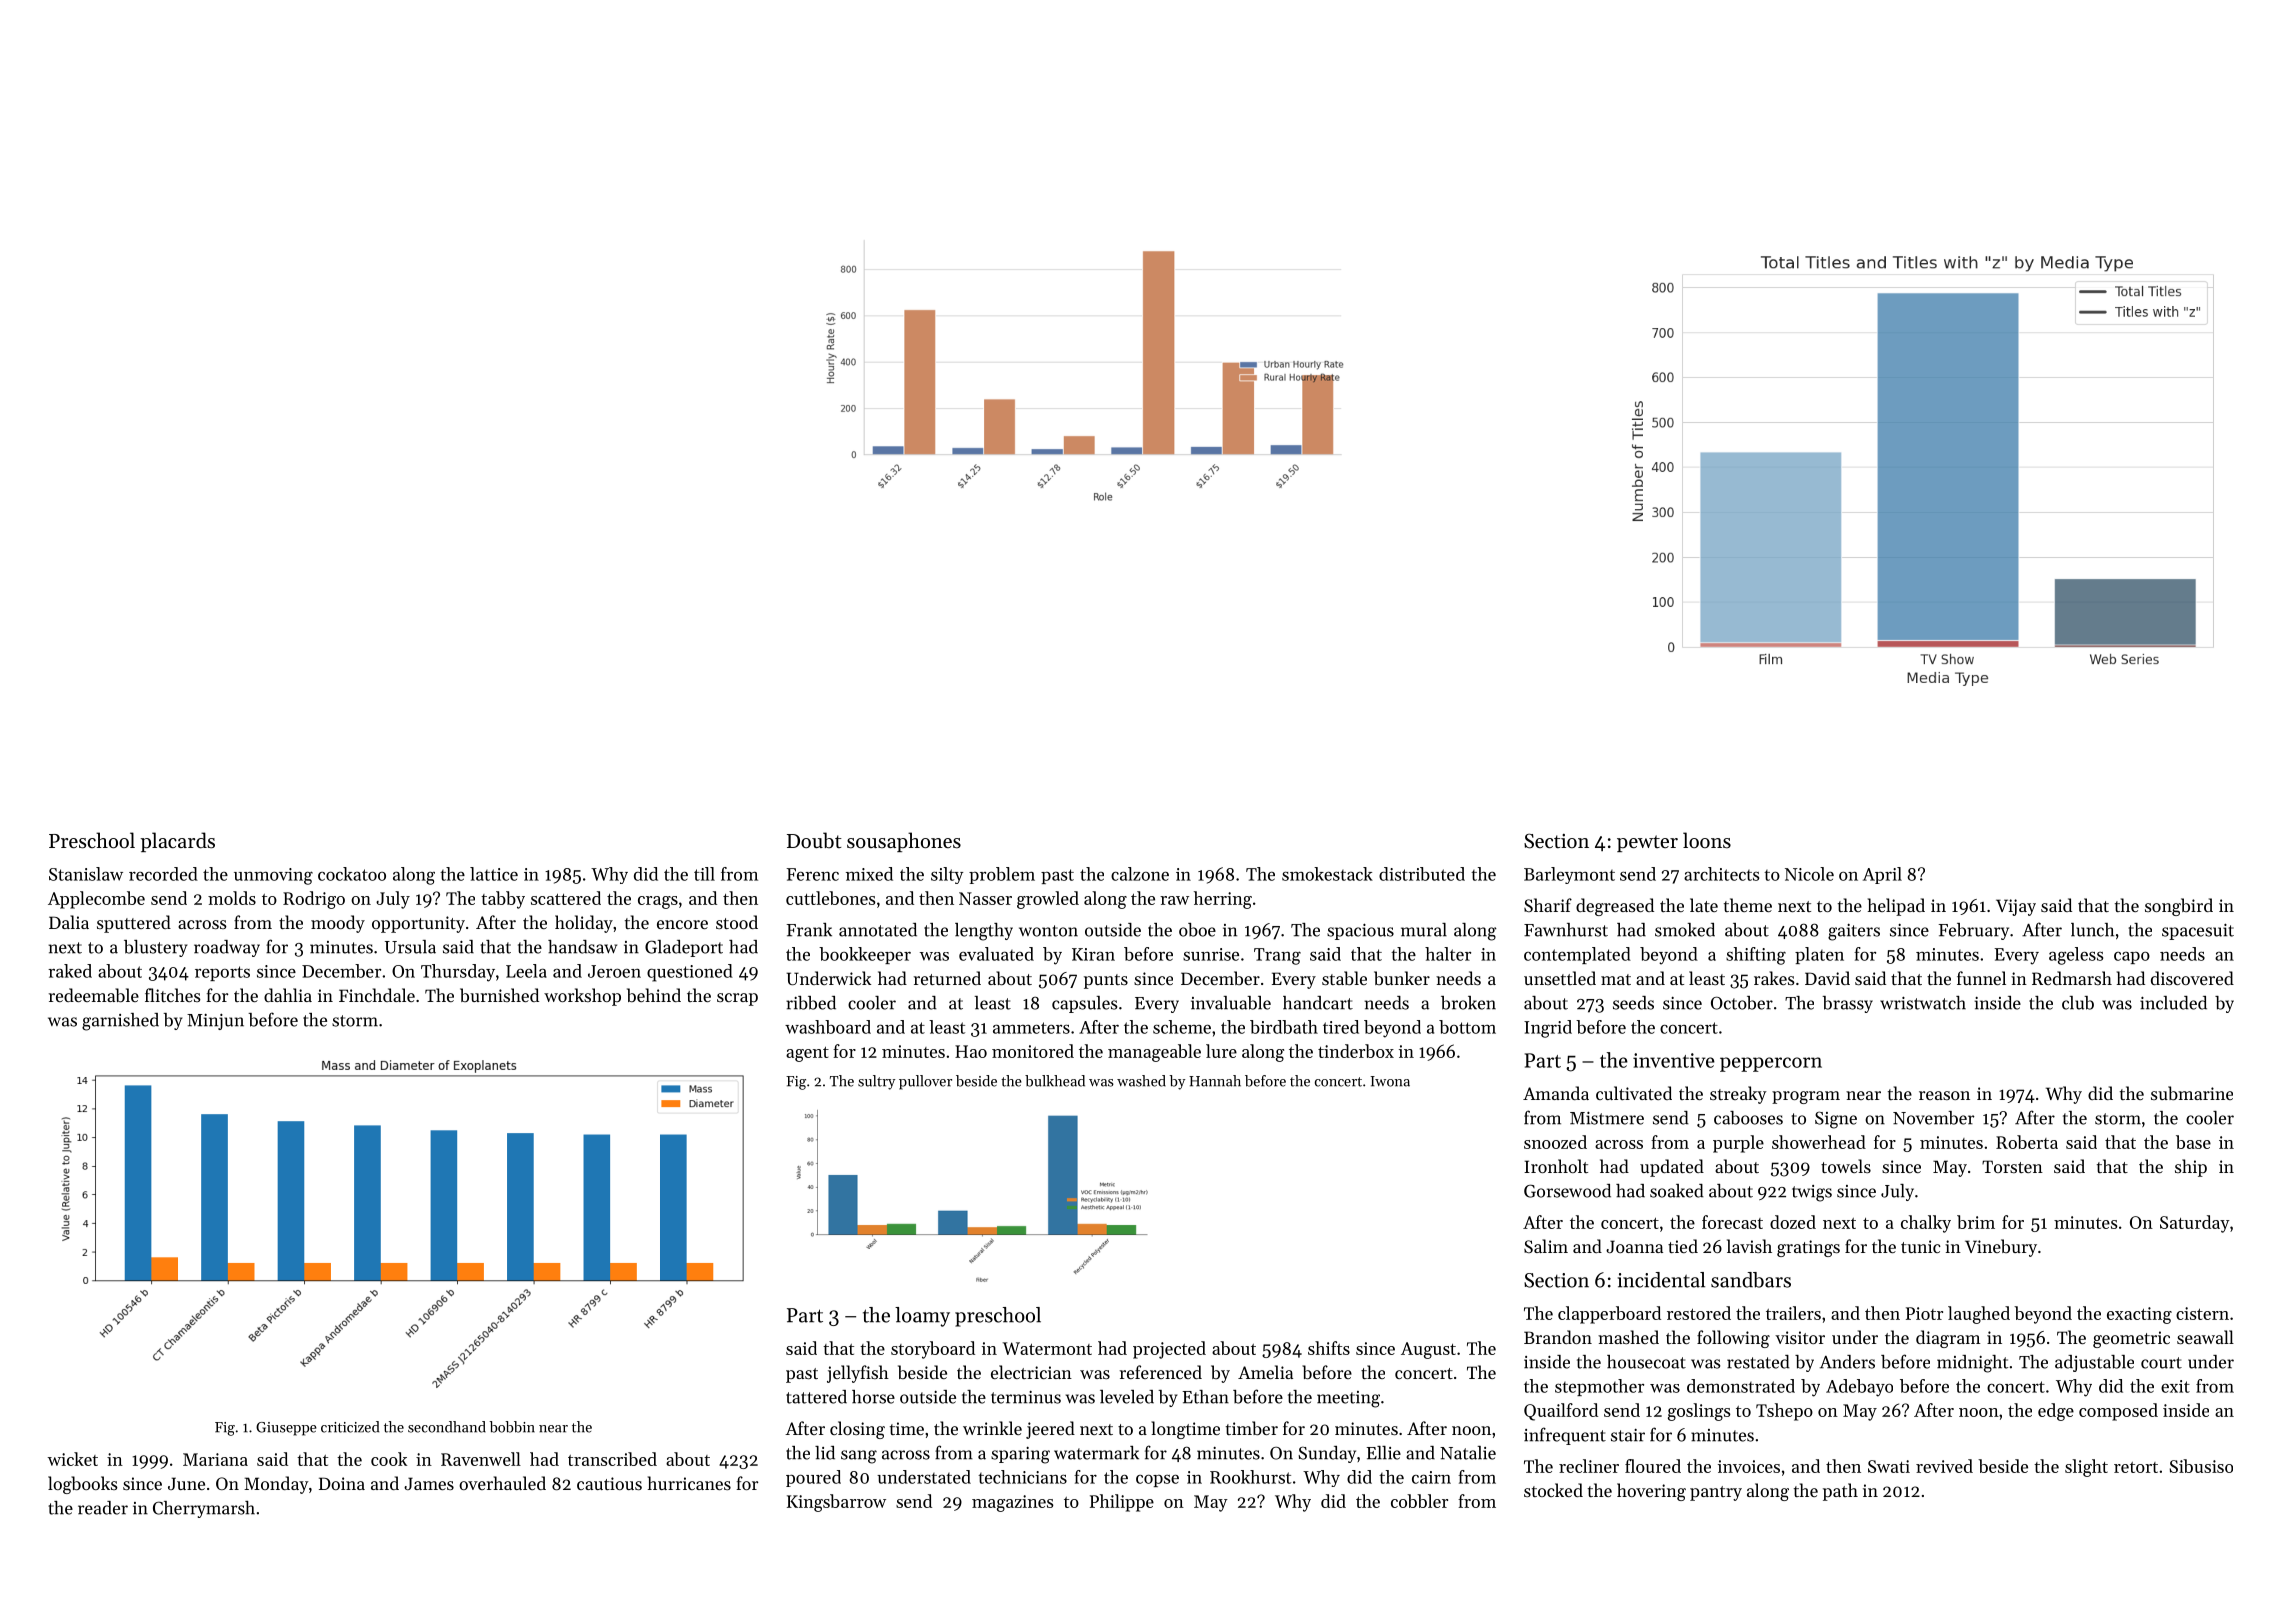  I want to click on pantry, so click(1716, 1493).
